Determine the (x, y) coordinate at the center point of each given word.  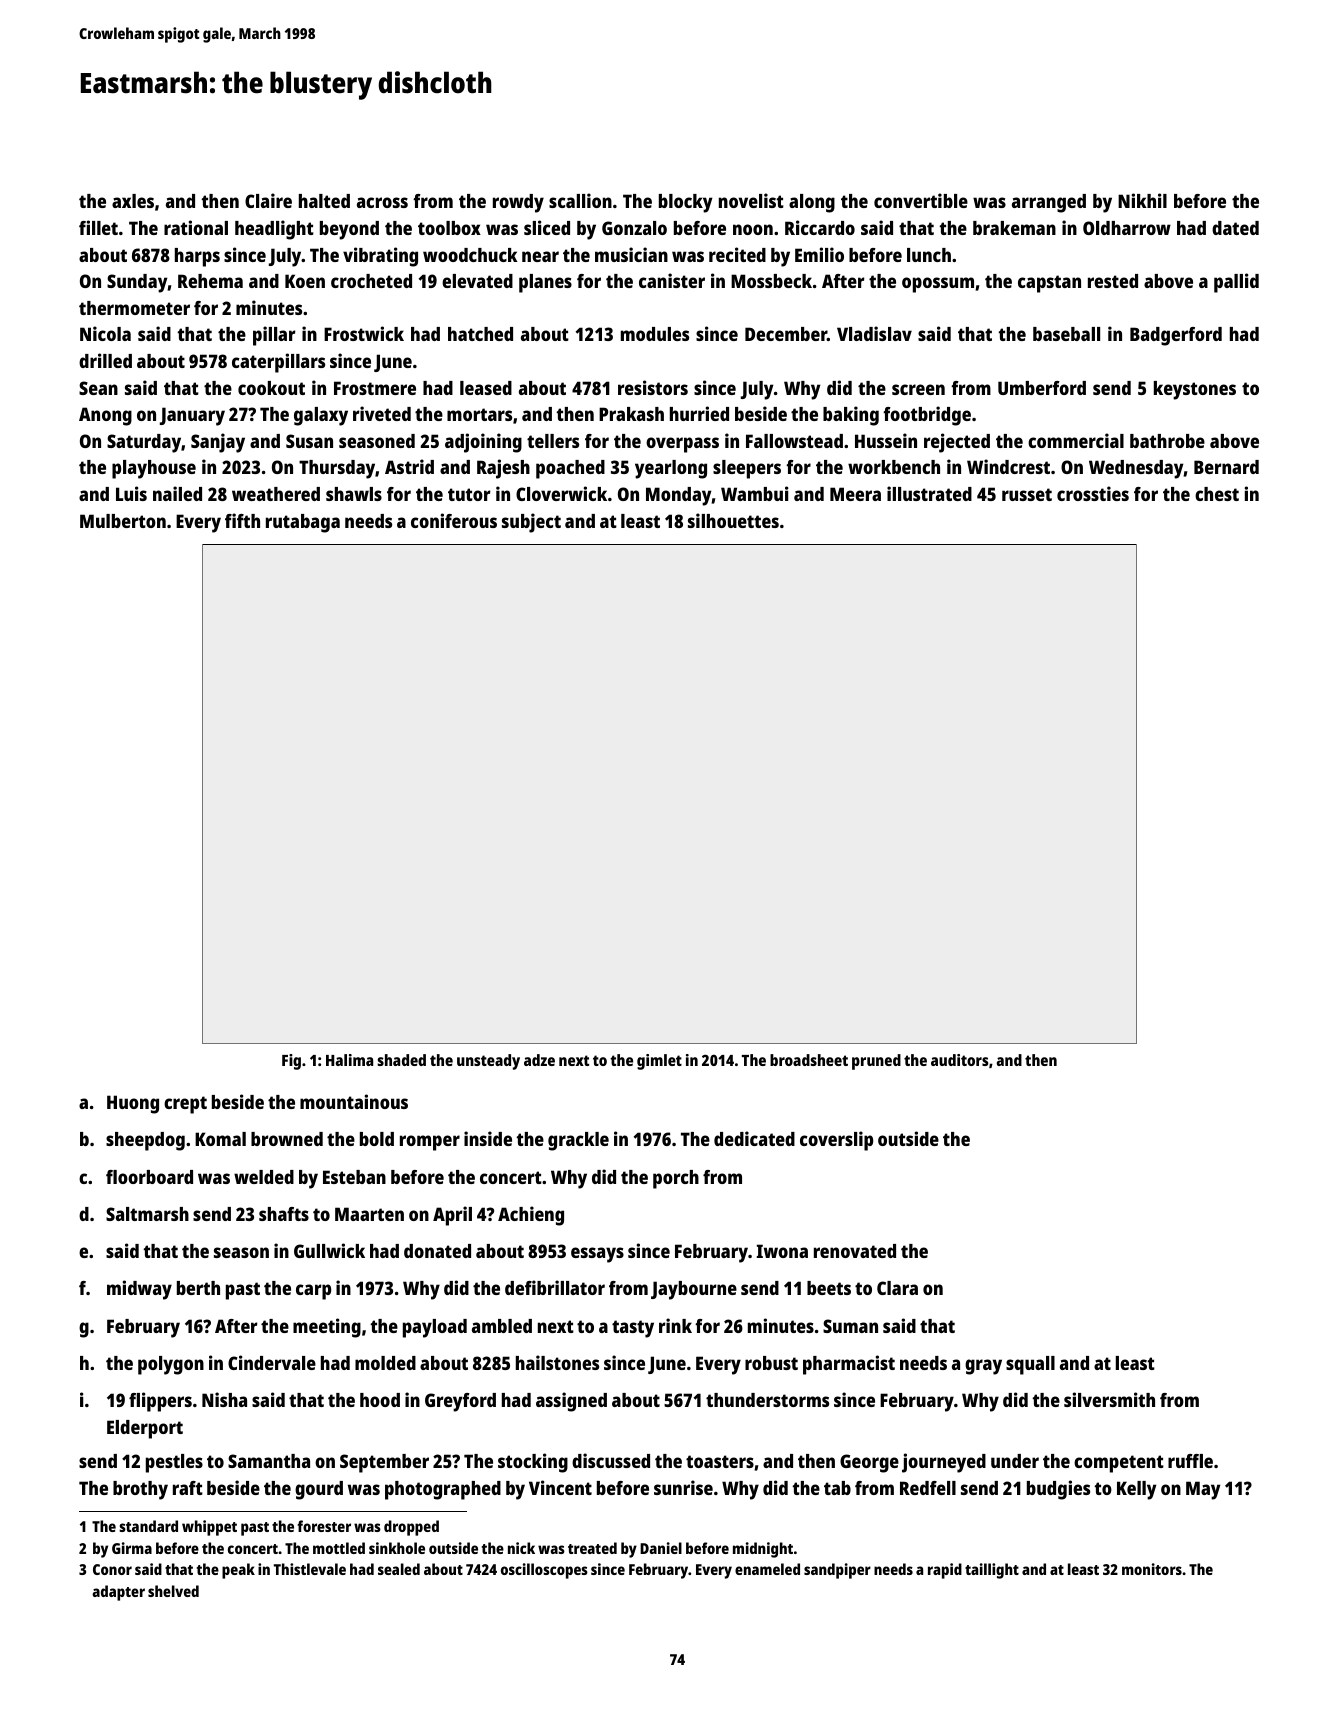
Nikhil (1142, 200)
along (812, 203)
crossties (1093, 493)
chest (1217, 494)
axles (133, 201)
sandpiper (837, 1571)
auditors (960, 1060)
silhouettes (733, 520)
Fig (291, 1062)
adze (539, 1060)
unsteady (488, 1062)
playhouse (154, 469)
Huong (133, 1104)
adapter (118, 1593)
